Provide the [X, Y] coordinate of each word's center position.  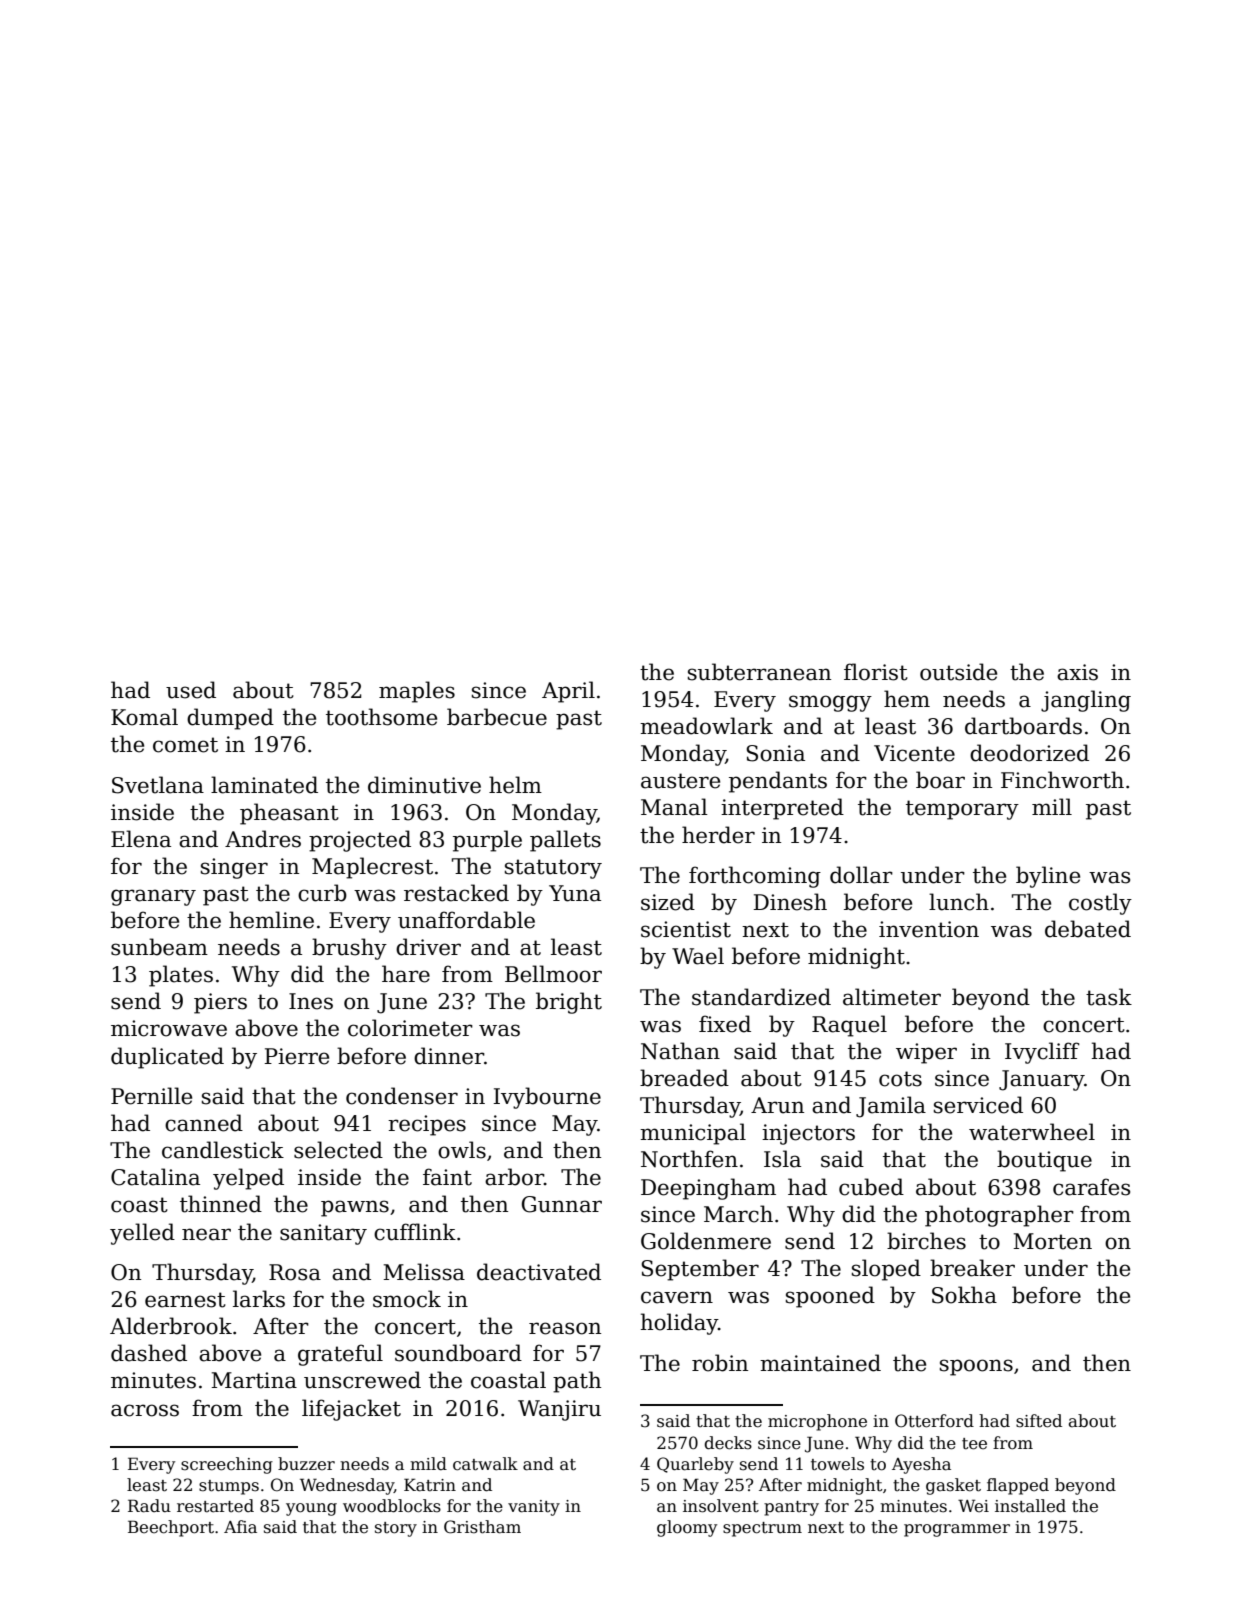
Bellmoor [553, 974]
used [191, 690]
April [568, 692]
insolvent [721, 1506]
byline [1048, 877]
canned [204, 1123]
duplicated [167, 1058]
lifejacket [351, 1410]
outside [958, 672]
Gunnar [562, 1204]
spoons [976, 1367]
